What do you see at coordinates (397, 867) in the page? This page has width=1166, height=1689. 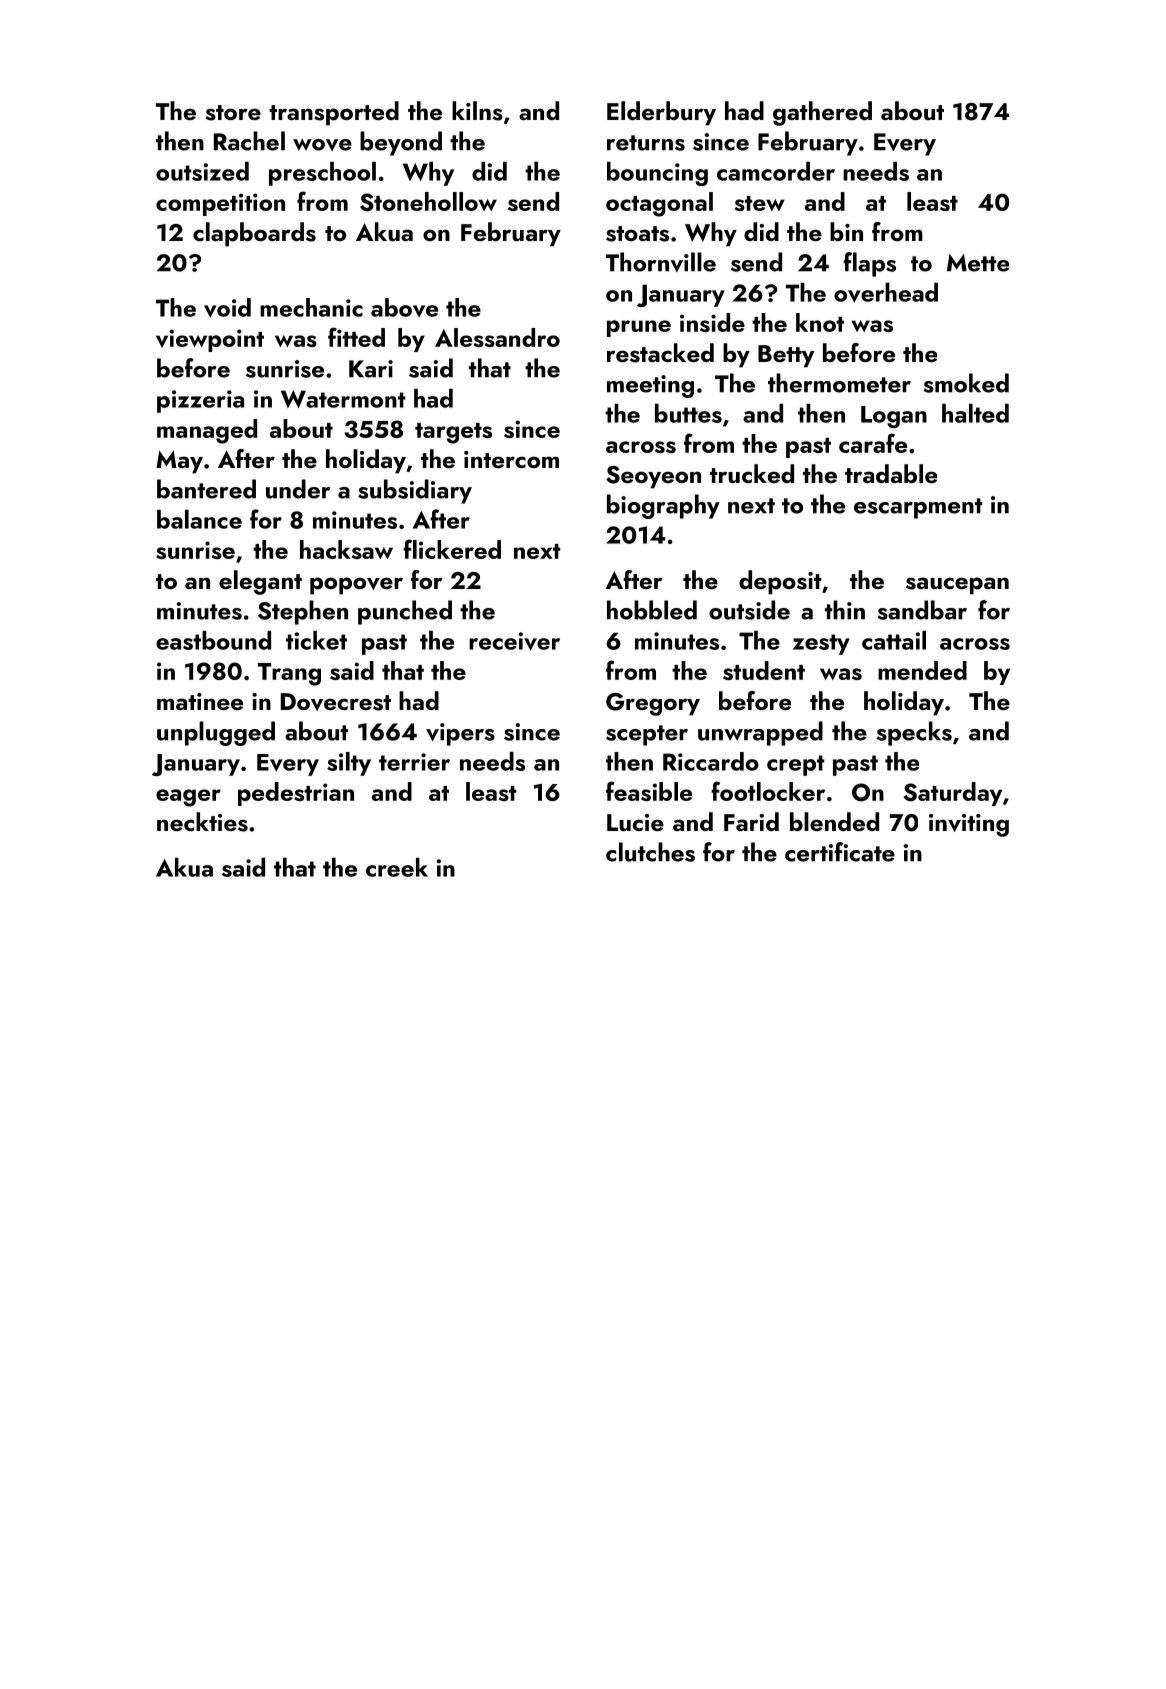 I see `creek` at bounding box center [397, 867].
